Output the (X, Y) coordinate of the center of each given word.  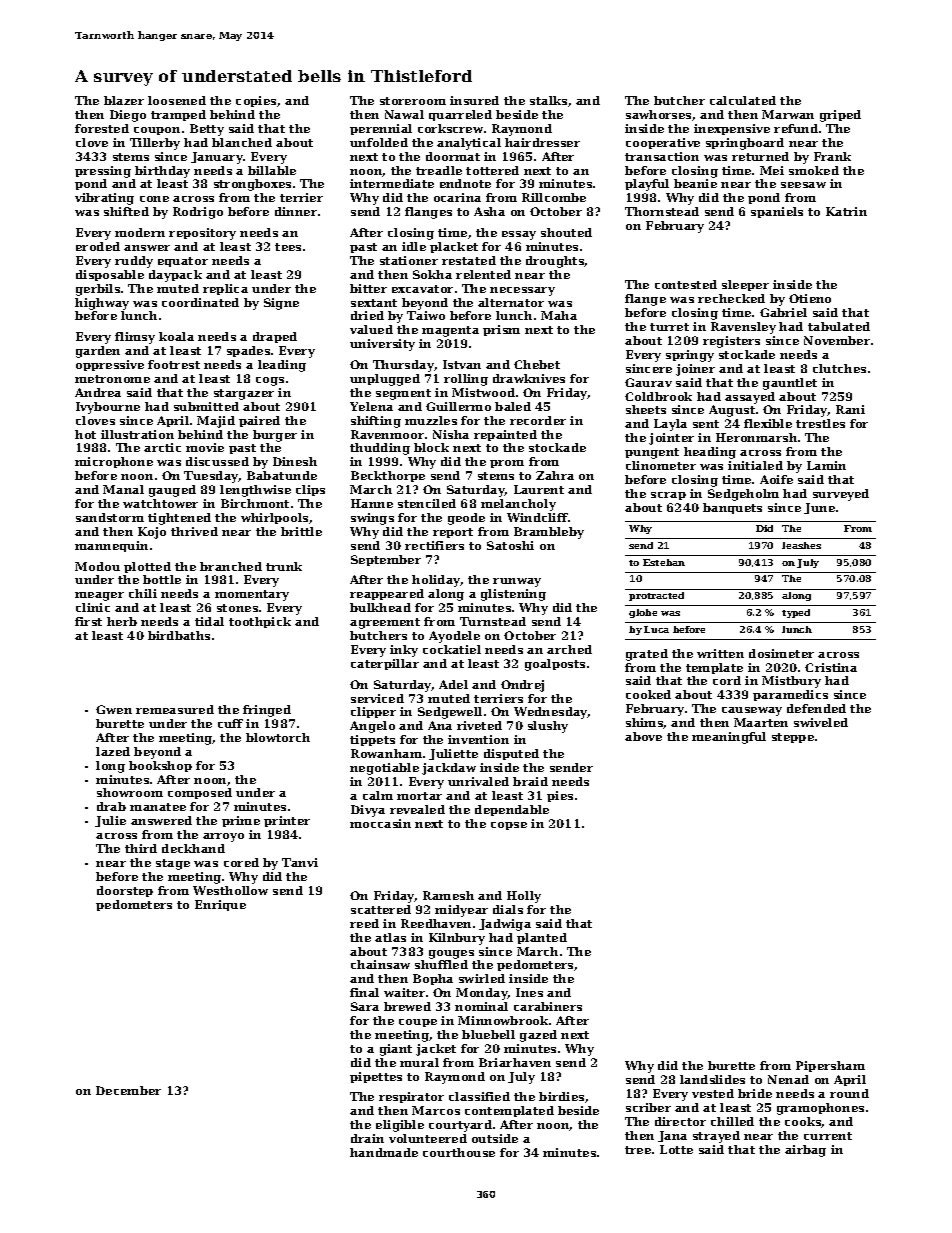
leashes (801, 545)
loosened (177, 100)
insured (474, 100)
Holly (524, 897)
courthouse (459, 1152)
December (128, 1090)
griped (840, 116)
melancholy (518, 505)
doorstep (125, 891)
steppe (793, 738)
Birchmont (255, 503)
